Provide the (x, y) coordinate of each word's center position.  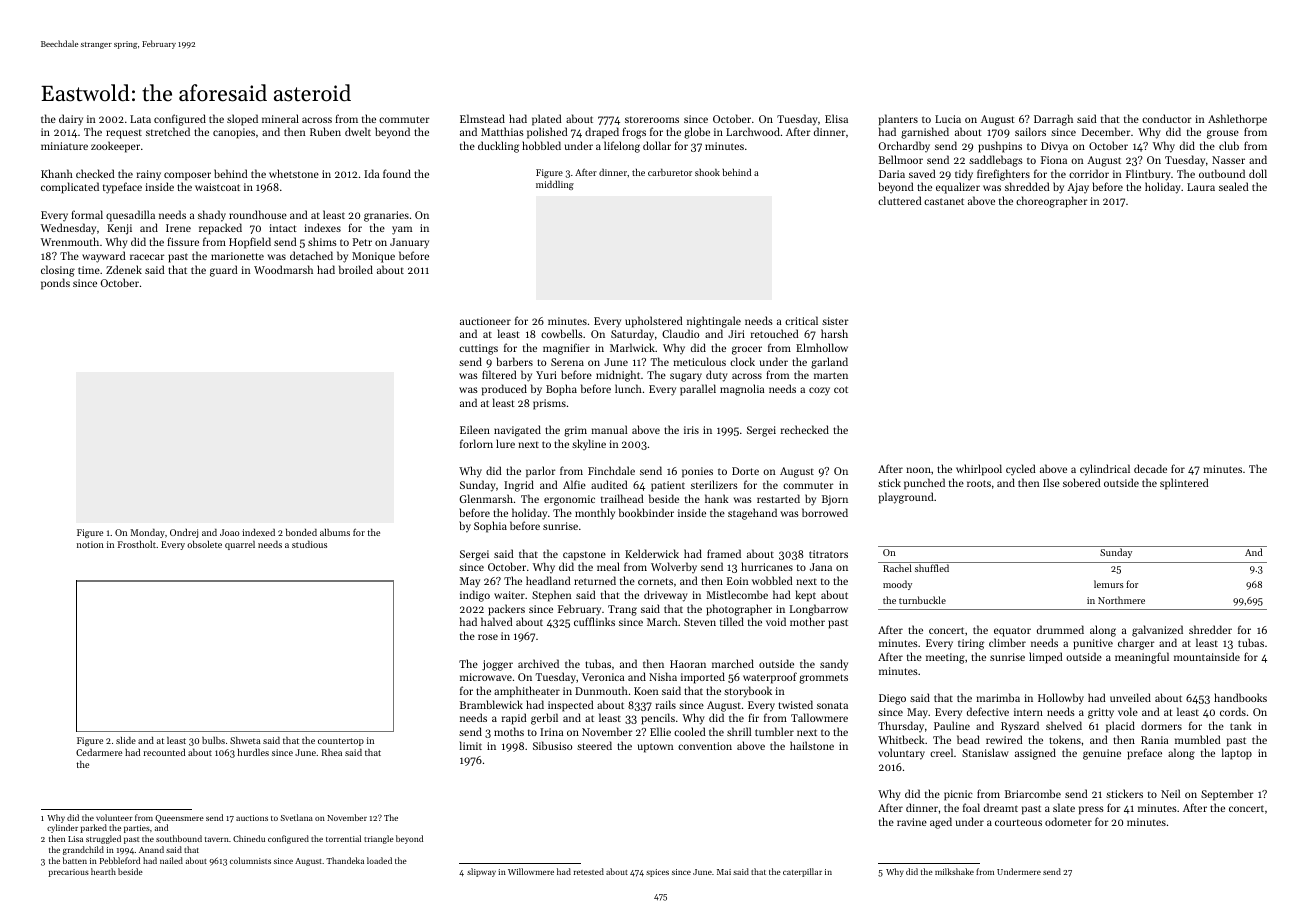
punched (924, 484)
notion (90, 544)
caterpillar (802, 872)
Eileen (475, 429)
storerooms (652, 119)
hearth (103, 871)
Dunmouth (601, 690)
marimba (998, 697)
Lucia (948, 119)
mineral (280, 118)
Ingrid (519, 486)
